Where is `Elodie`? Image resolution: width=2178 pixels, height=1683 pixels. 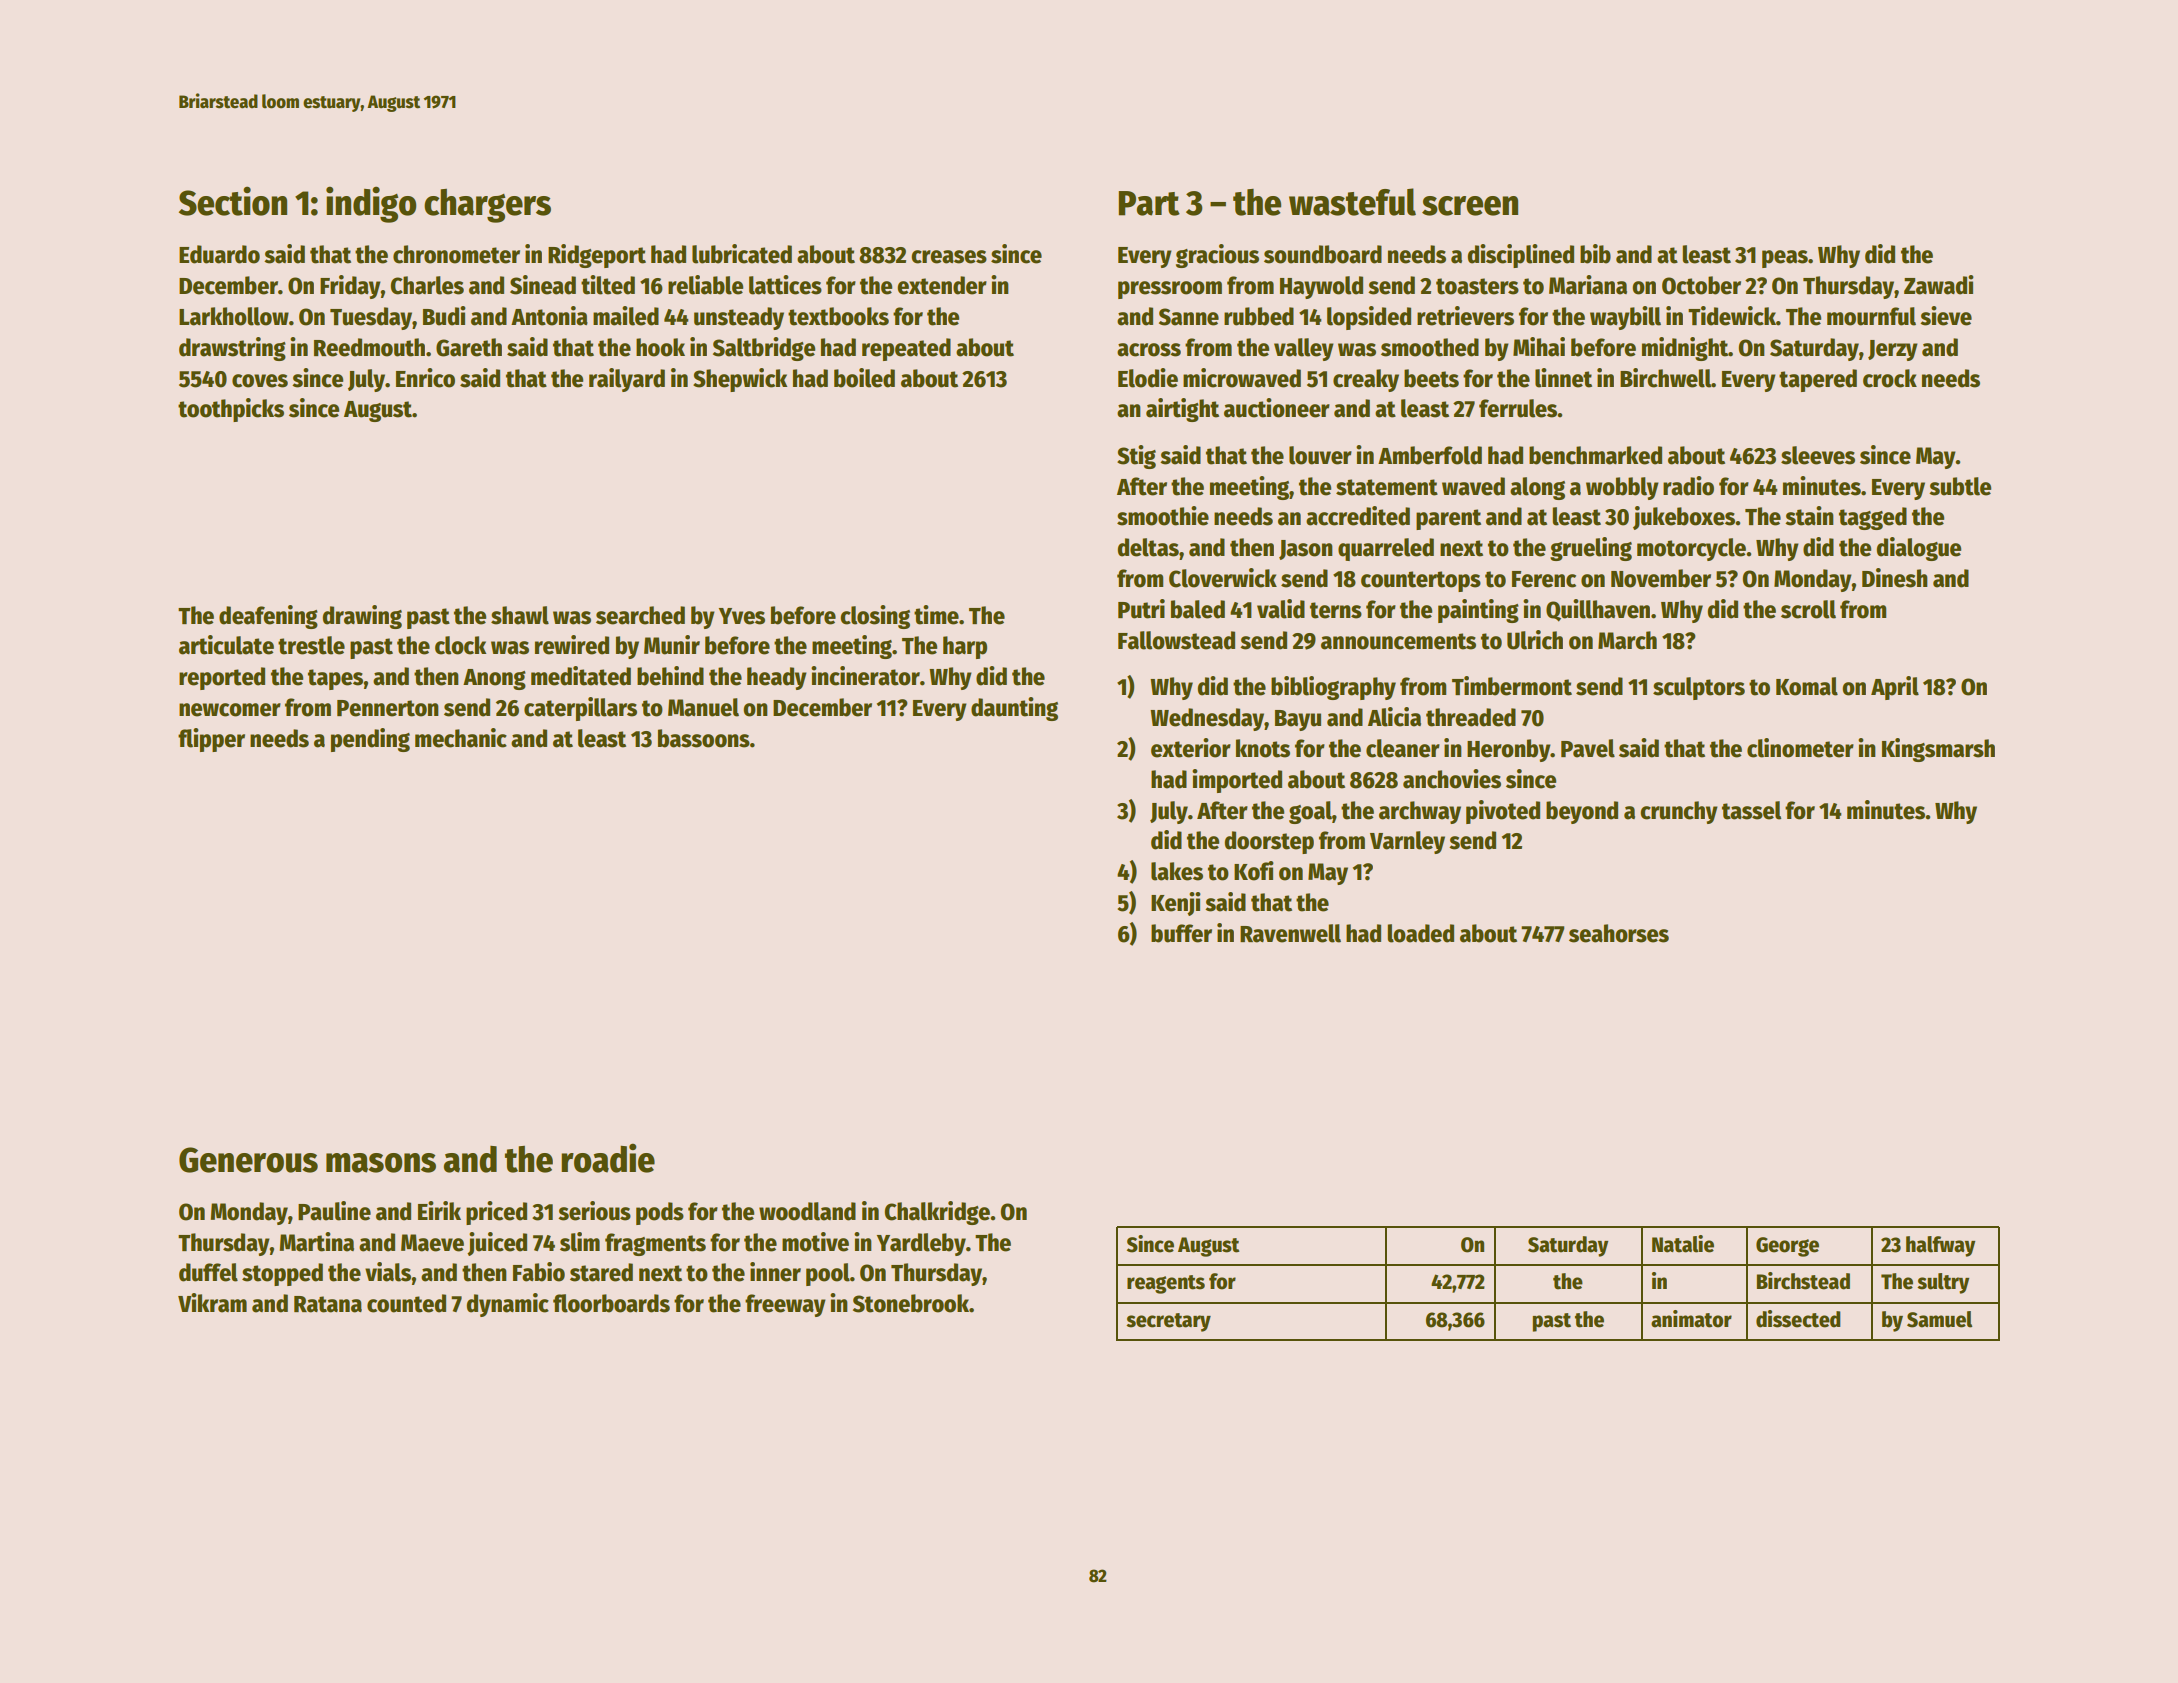 Elodie is located at coordinates (1148, 378).
